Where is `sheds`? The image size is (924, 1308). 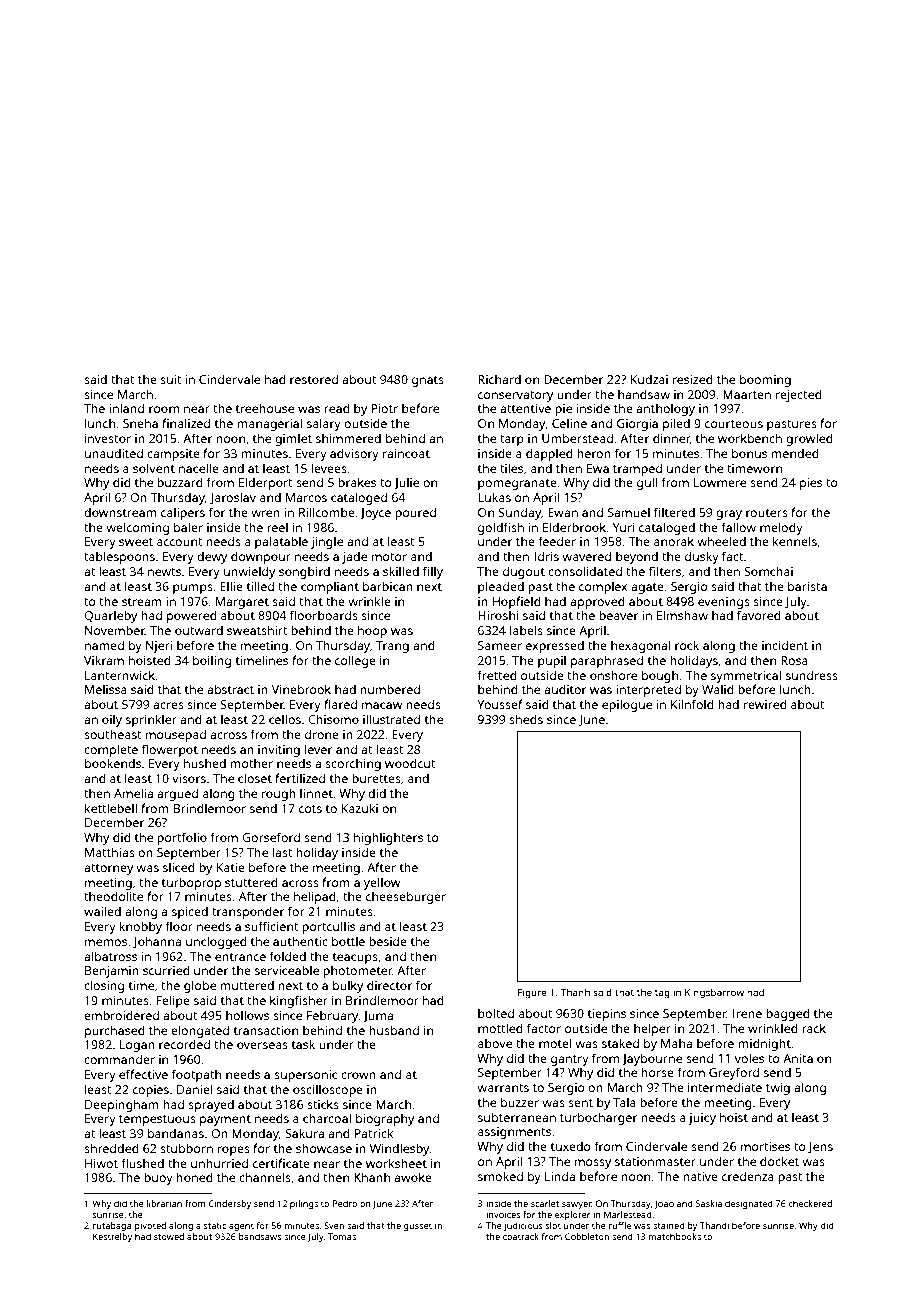 sheds is located at coordinates (526, 719).
